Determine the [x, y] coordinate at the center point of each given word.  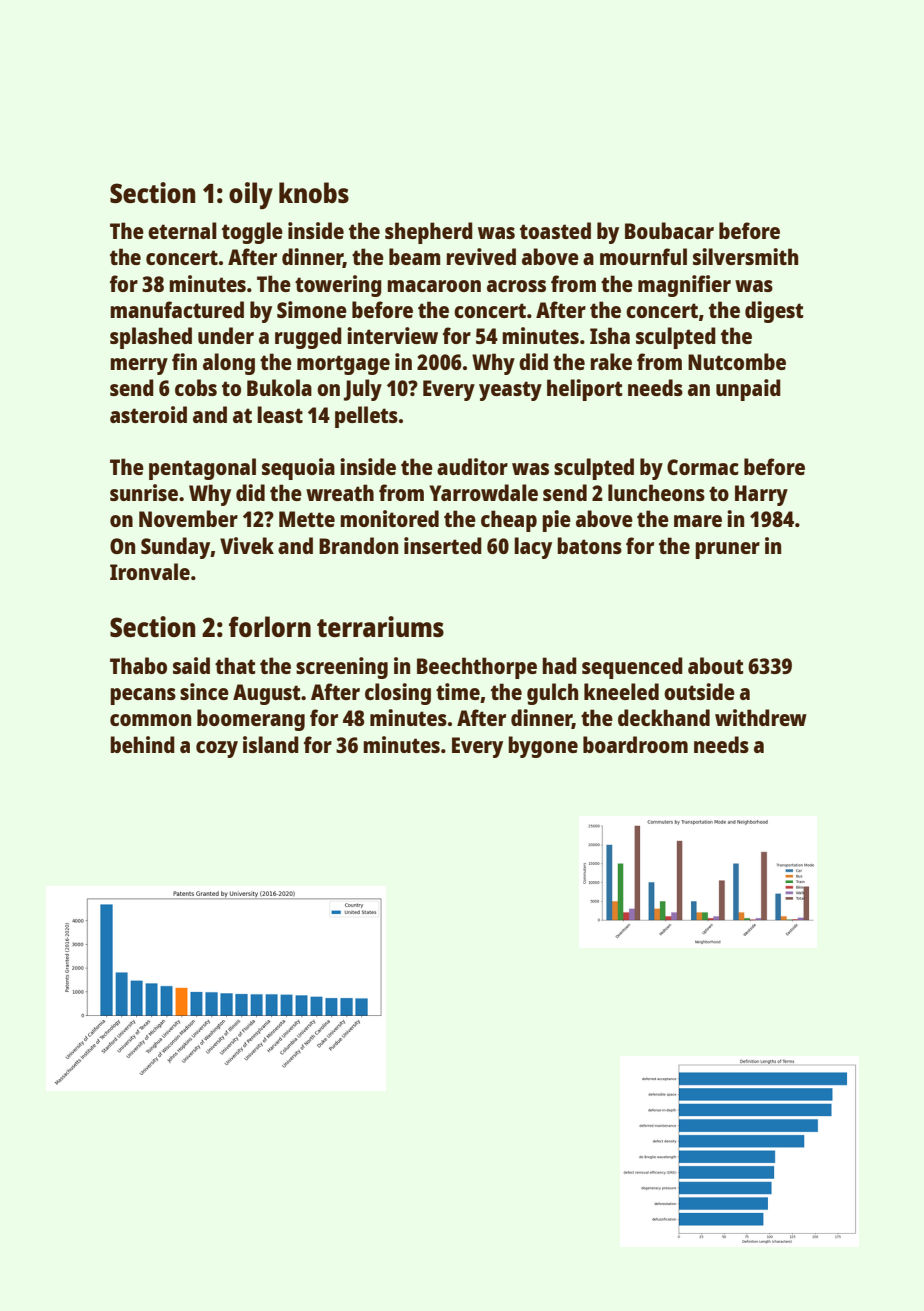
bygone [543, 747]
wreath [340, 492]
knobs [314, 192]
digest [774, 312]
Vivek [247, 545]
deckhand [664, 717]
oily [251, 195]
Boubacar [669, 230]
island [271, 744]
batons [589, 545]
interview [392, 335]
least [280, 414]
